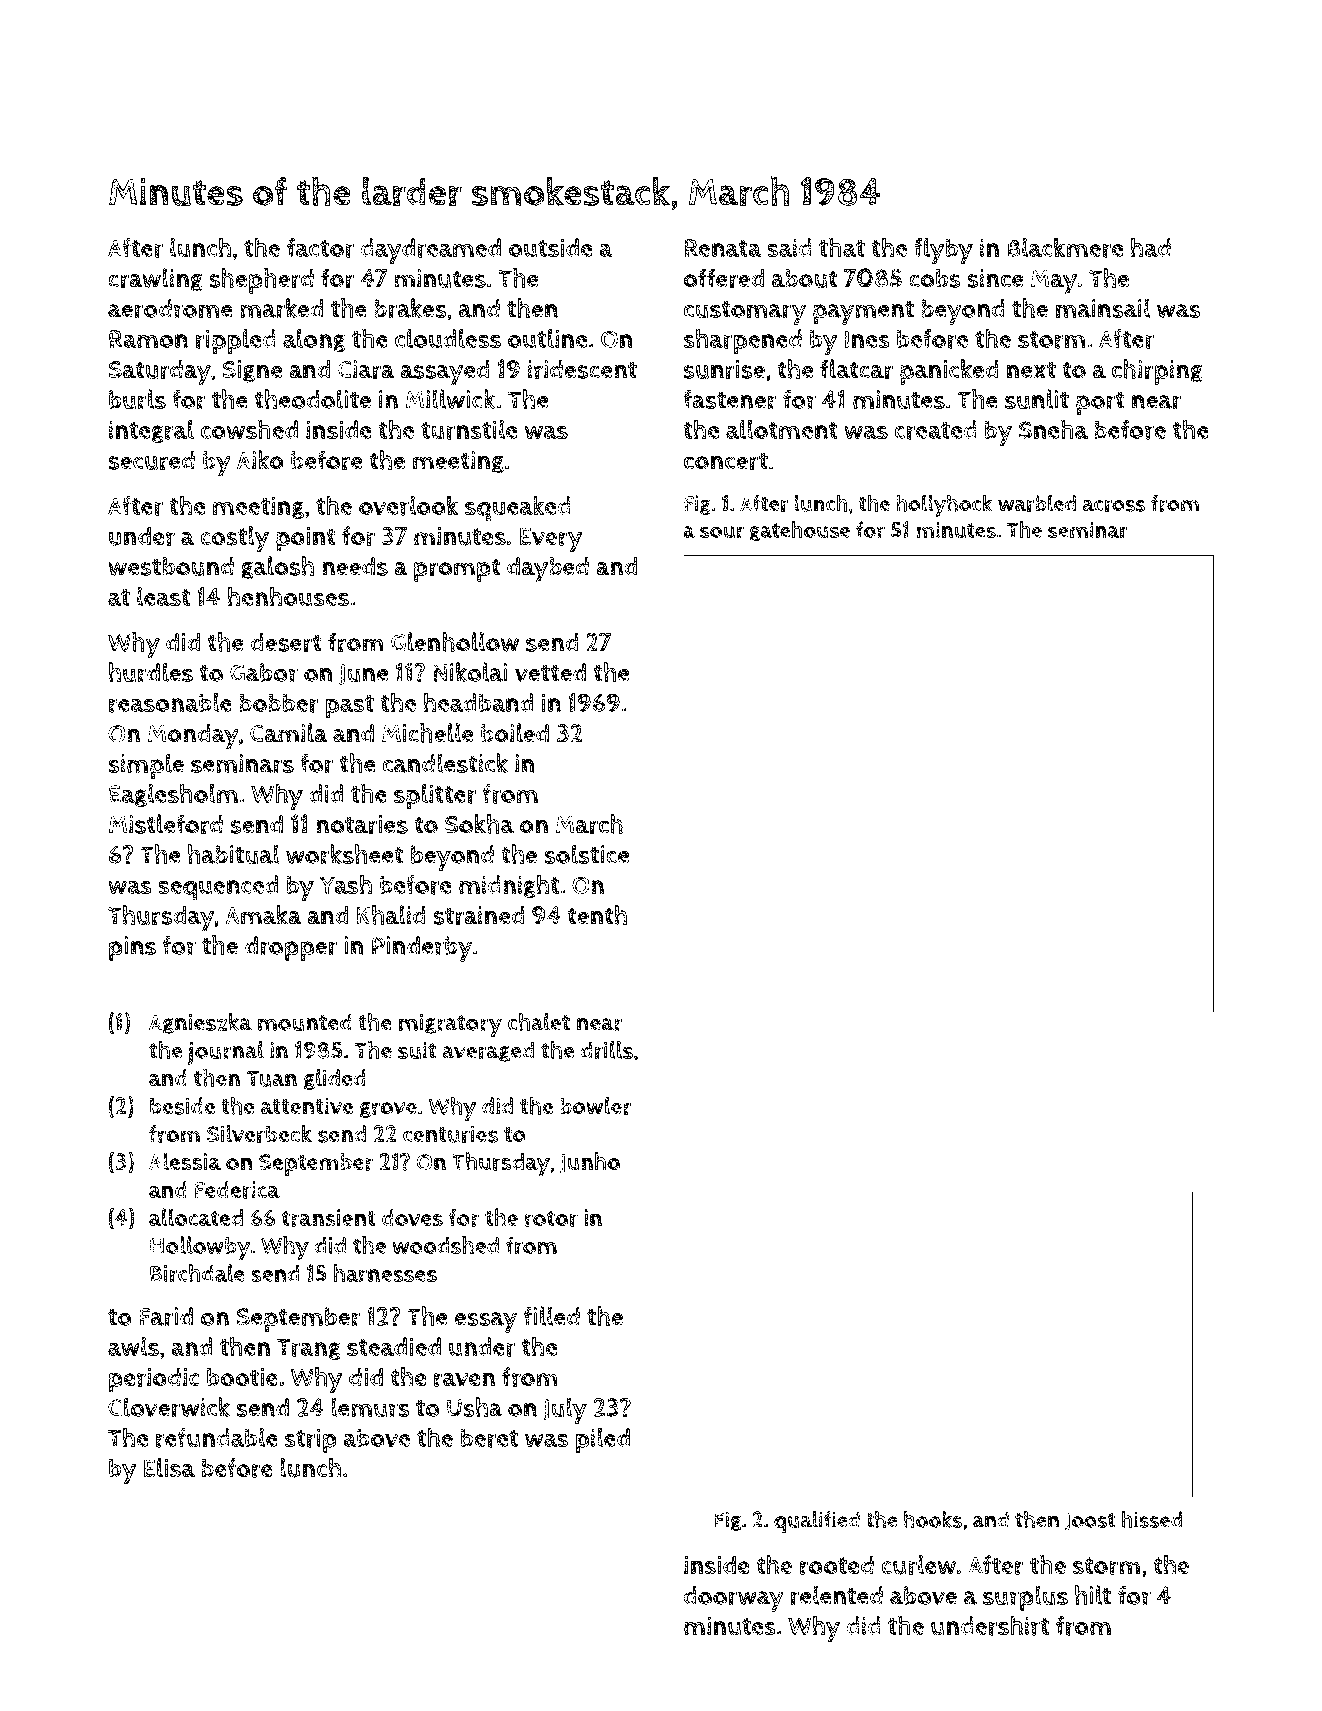 The image size is (1322, 1711). I want to click on said, so click(789, 248).
